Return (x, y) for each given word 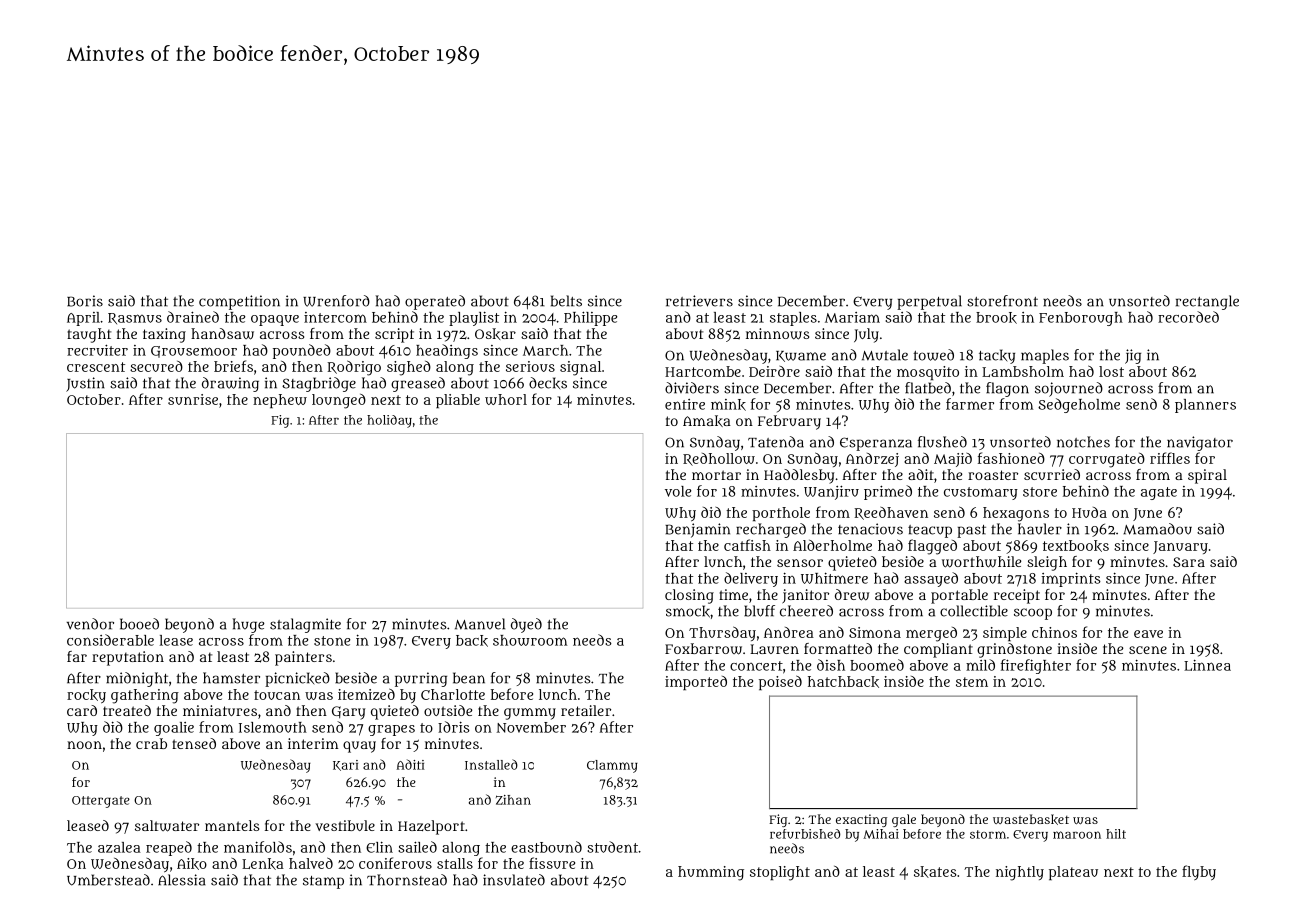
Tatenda (776, 442)
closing (689, 596)
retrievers (699, 301)
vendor (90, 624)
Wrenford (336, 301)
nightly (1020, 873)
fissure (552, 863)
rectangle (1207, 302)
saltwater (167, 826)
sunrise (193, 399)
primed (888, 492)
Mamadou (1157, 529)
